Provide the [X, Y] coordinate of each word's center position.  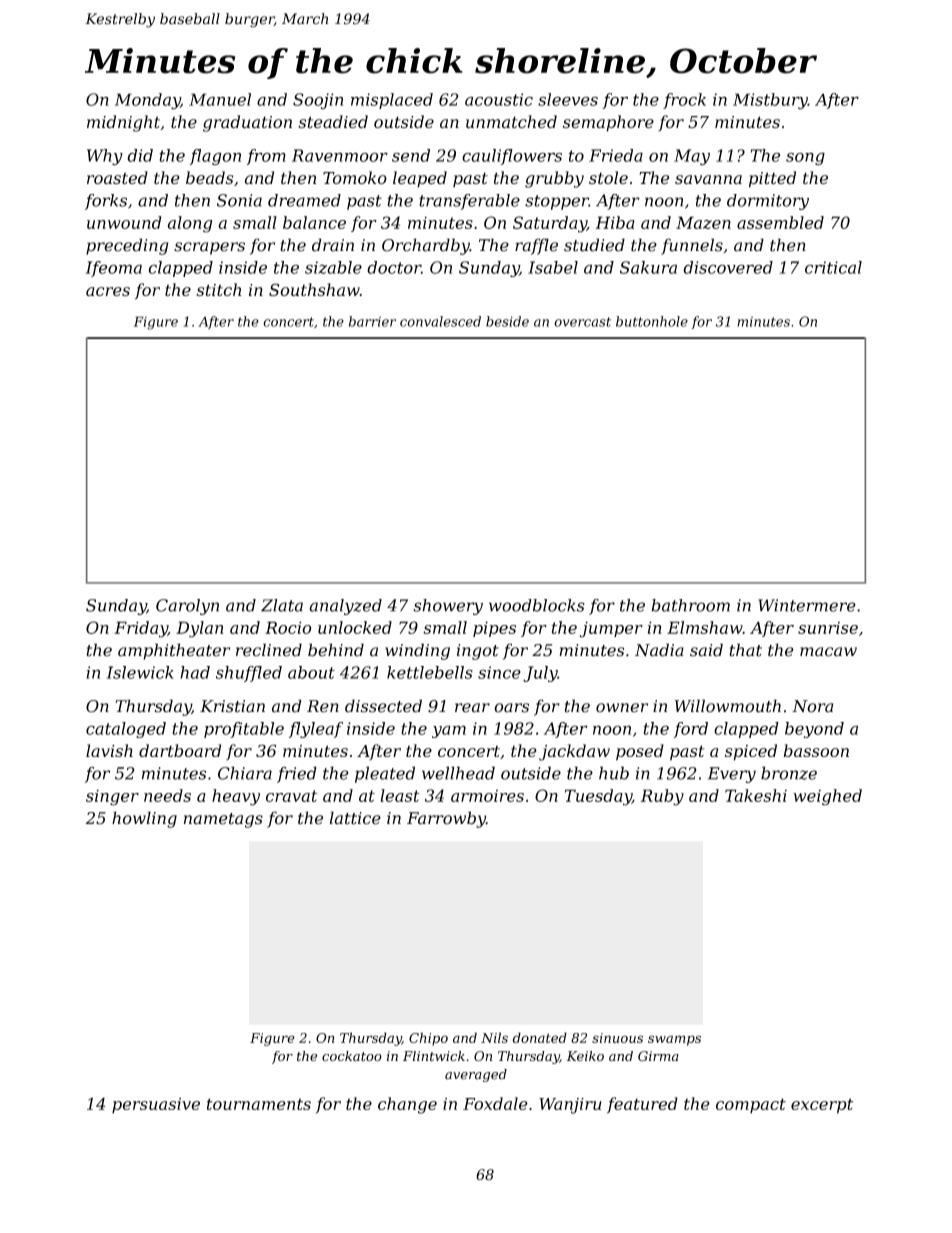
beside [507, 321]
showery [448, 607]
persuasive [156, 1106]
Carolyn [187, 607]
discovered [728, 267]
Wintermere [807, 605]
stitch [218, 289]
